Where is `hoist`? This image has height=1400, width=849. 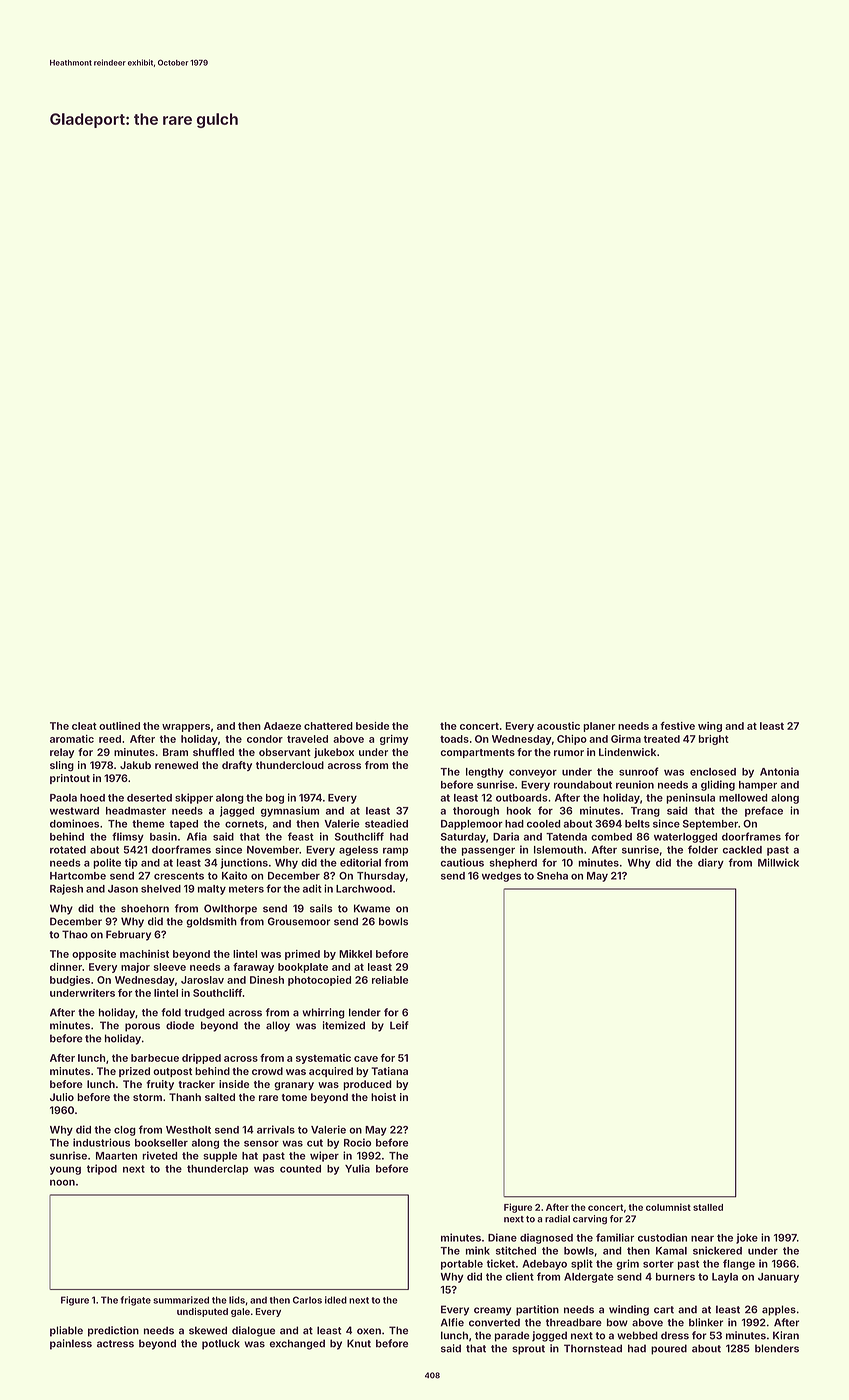 hoist is located at coordinates (383, 1097).
